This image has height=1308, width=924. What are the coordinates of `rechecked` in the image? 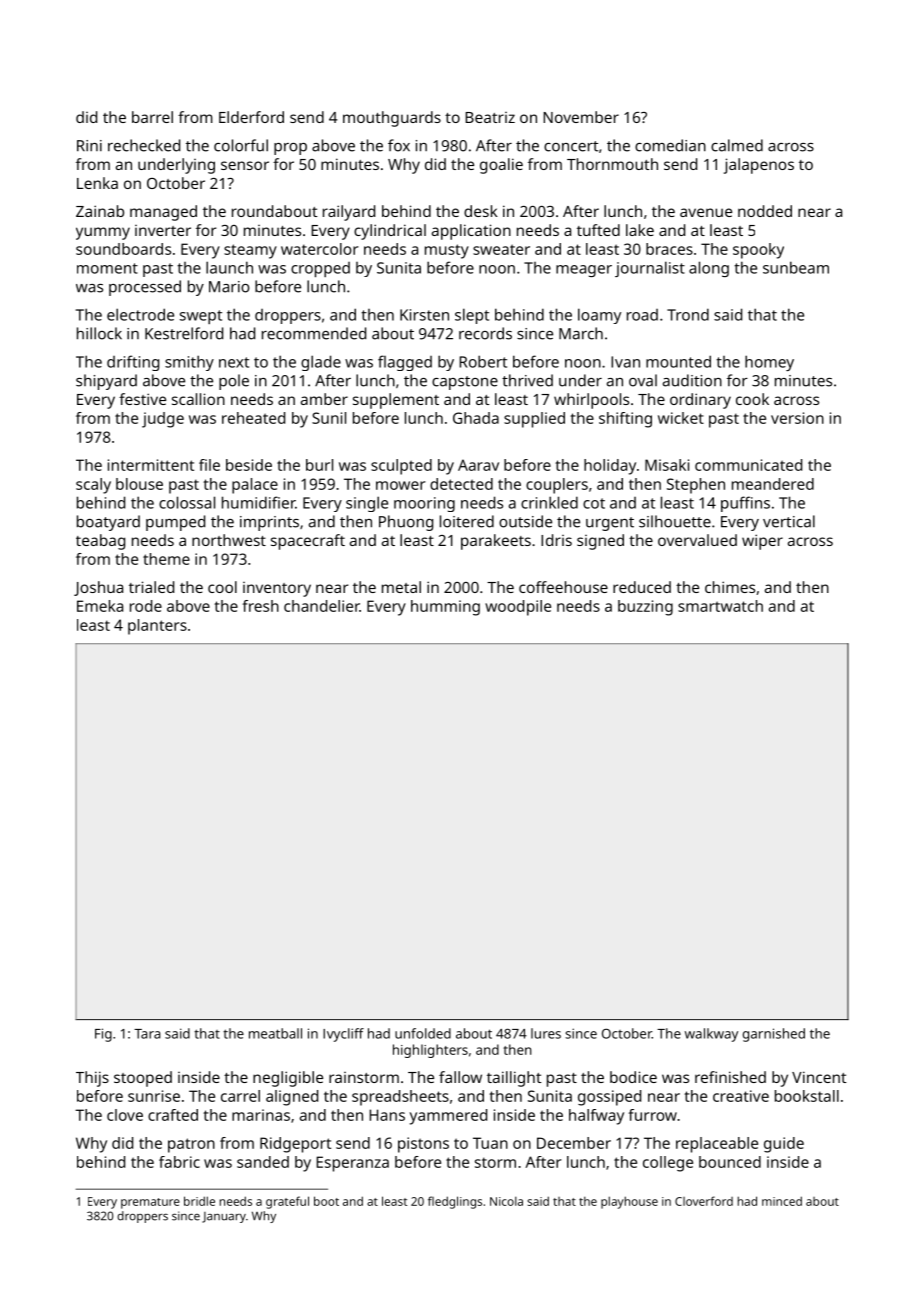 It's located at (144, 145).
